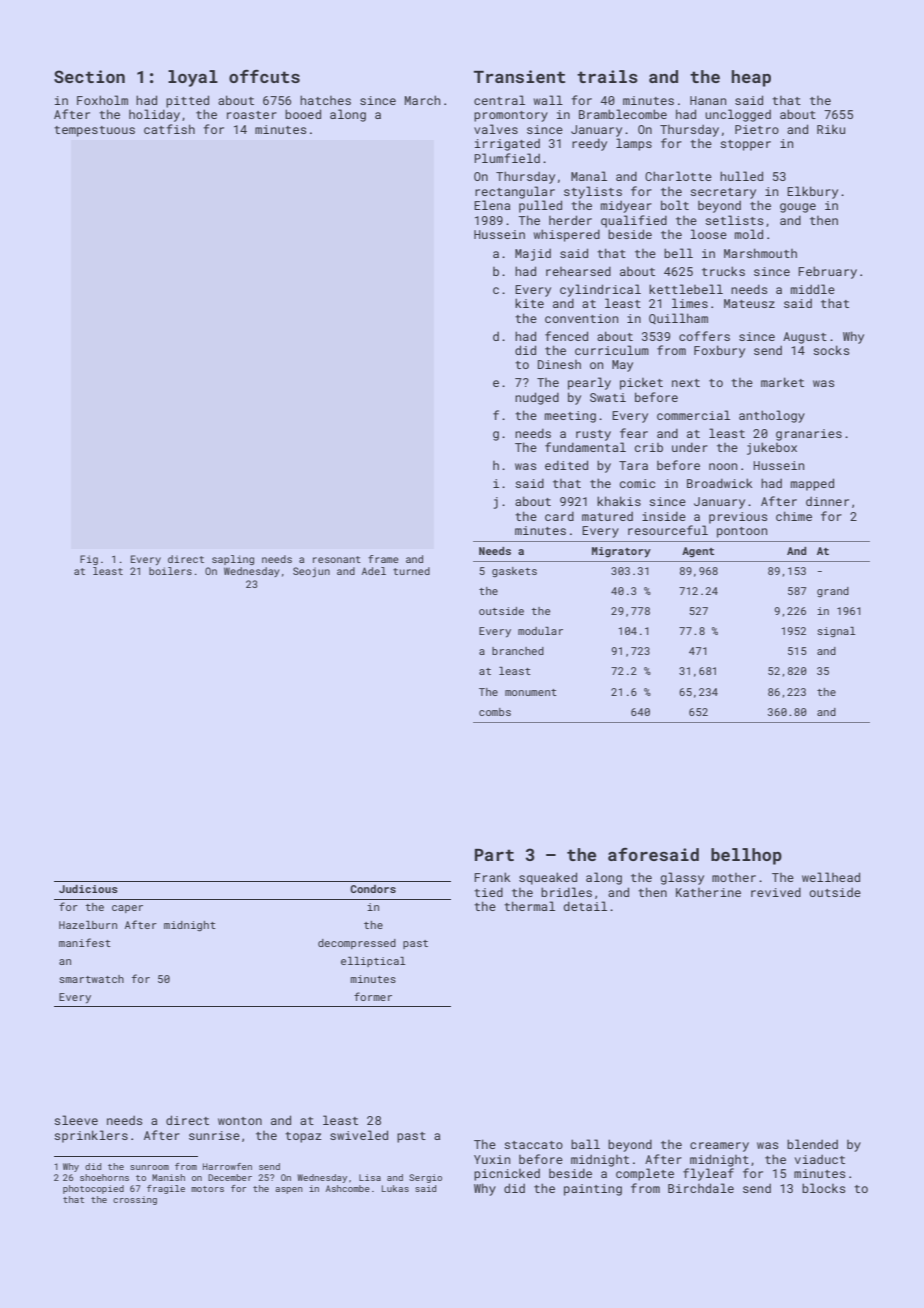  What do you see at coordinates (529, 303) in the screenshot?
I see `kite` at bounding box center [529, 303].
